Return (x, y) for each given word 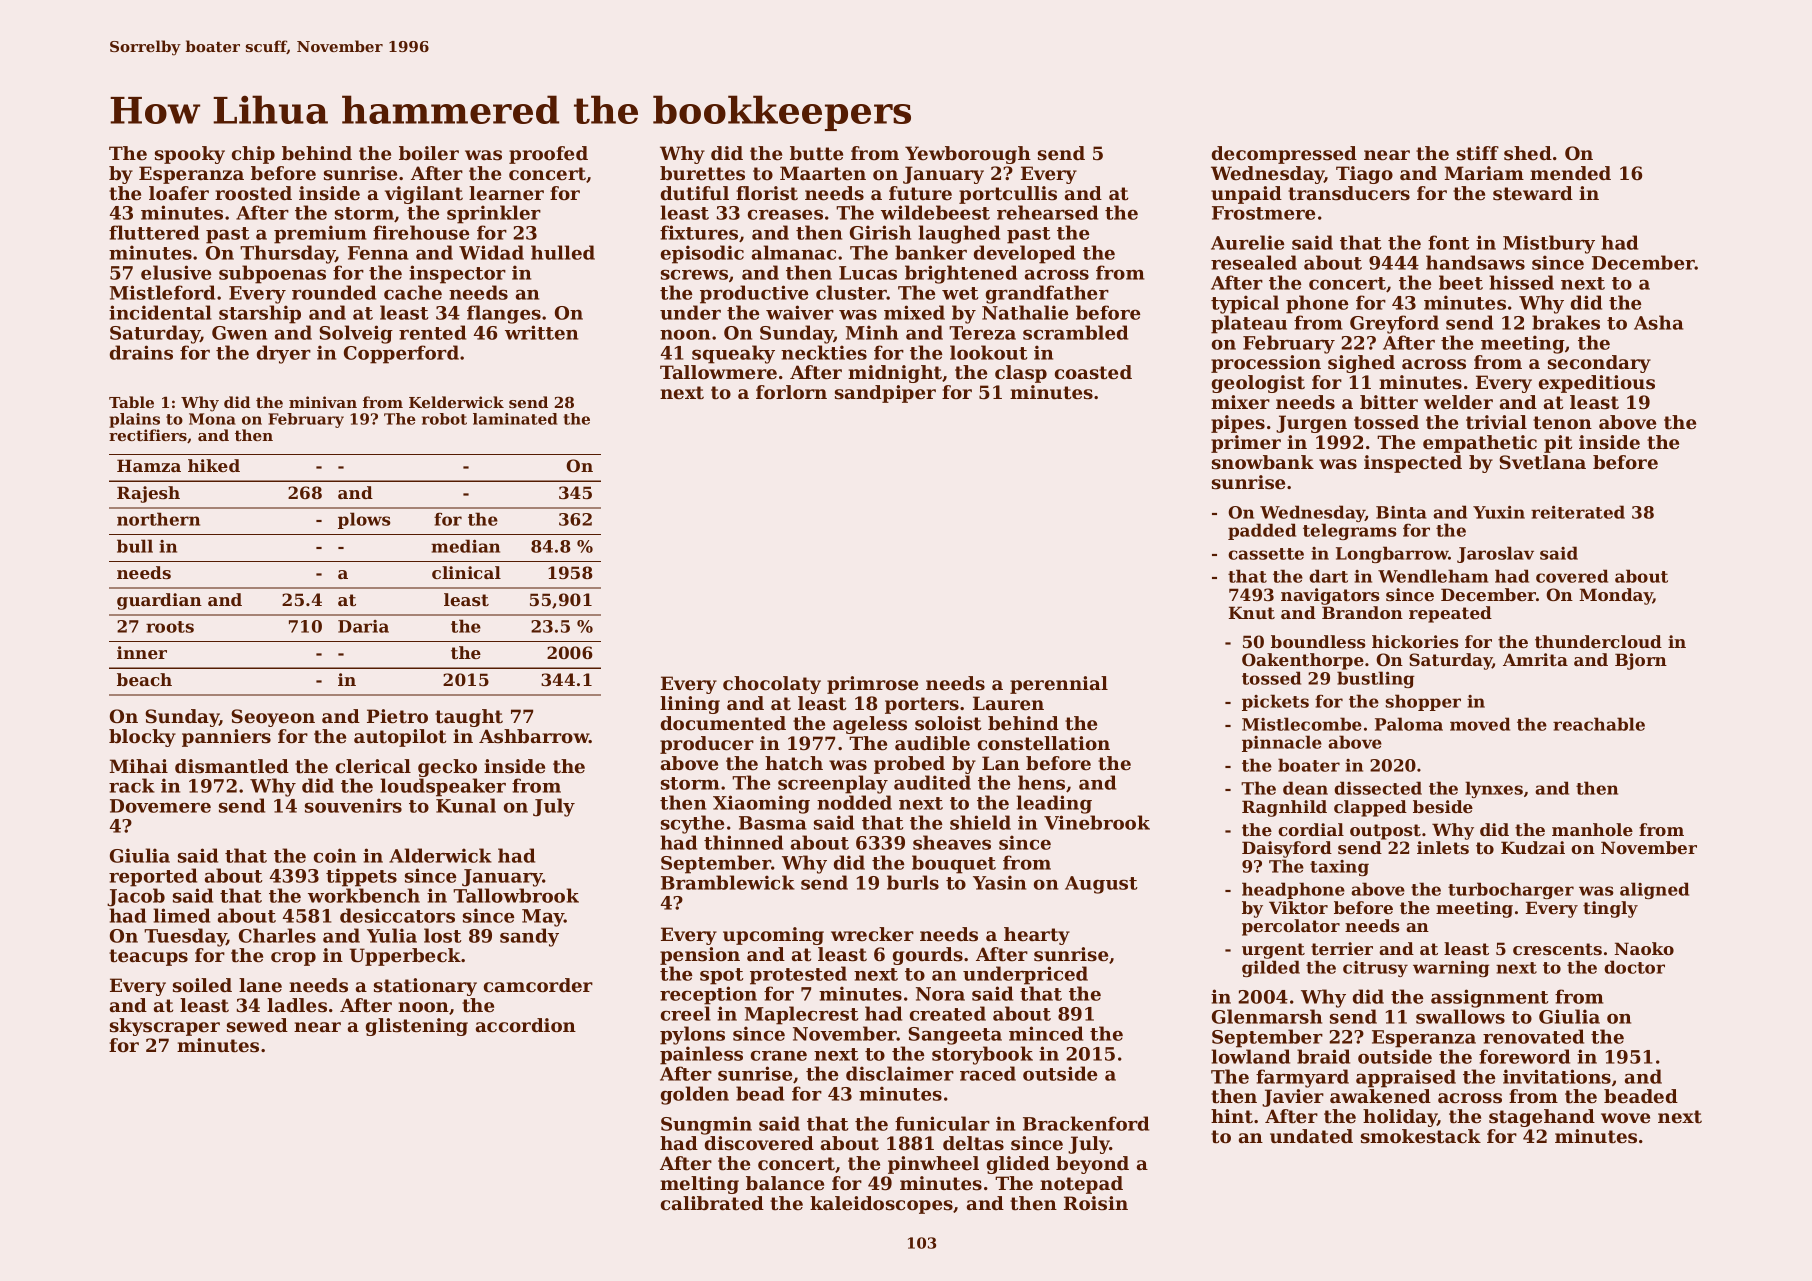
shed (1528, 153)
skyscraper (165, 1027)
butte (816, 153)
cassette (1266, 554)
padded (1262, 531)
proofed (548, 155)
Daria (363, 626)
